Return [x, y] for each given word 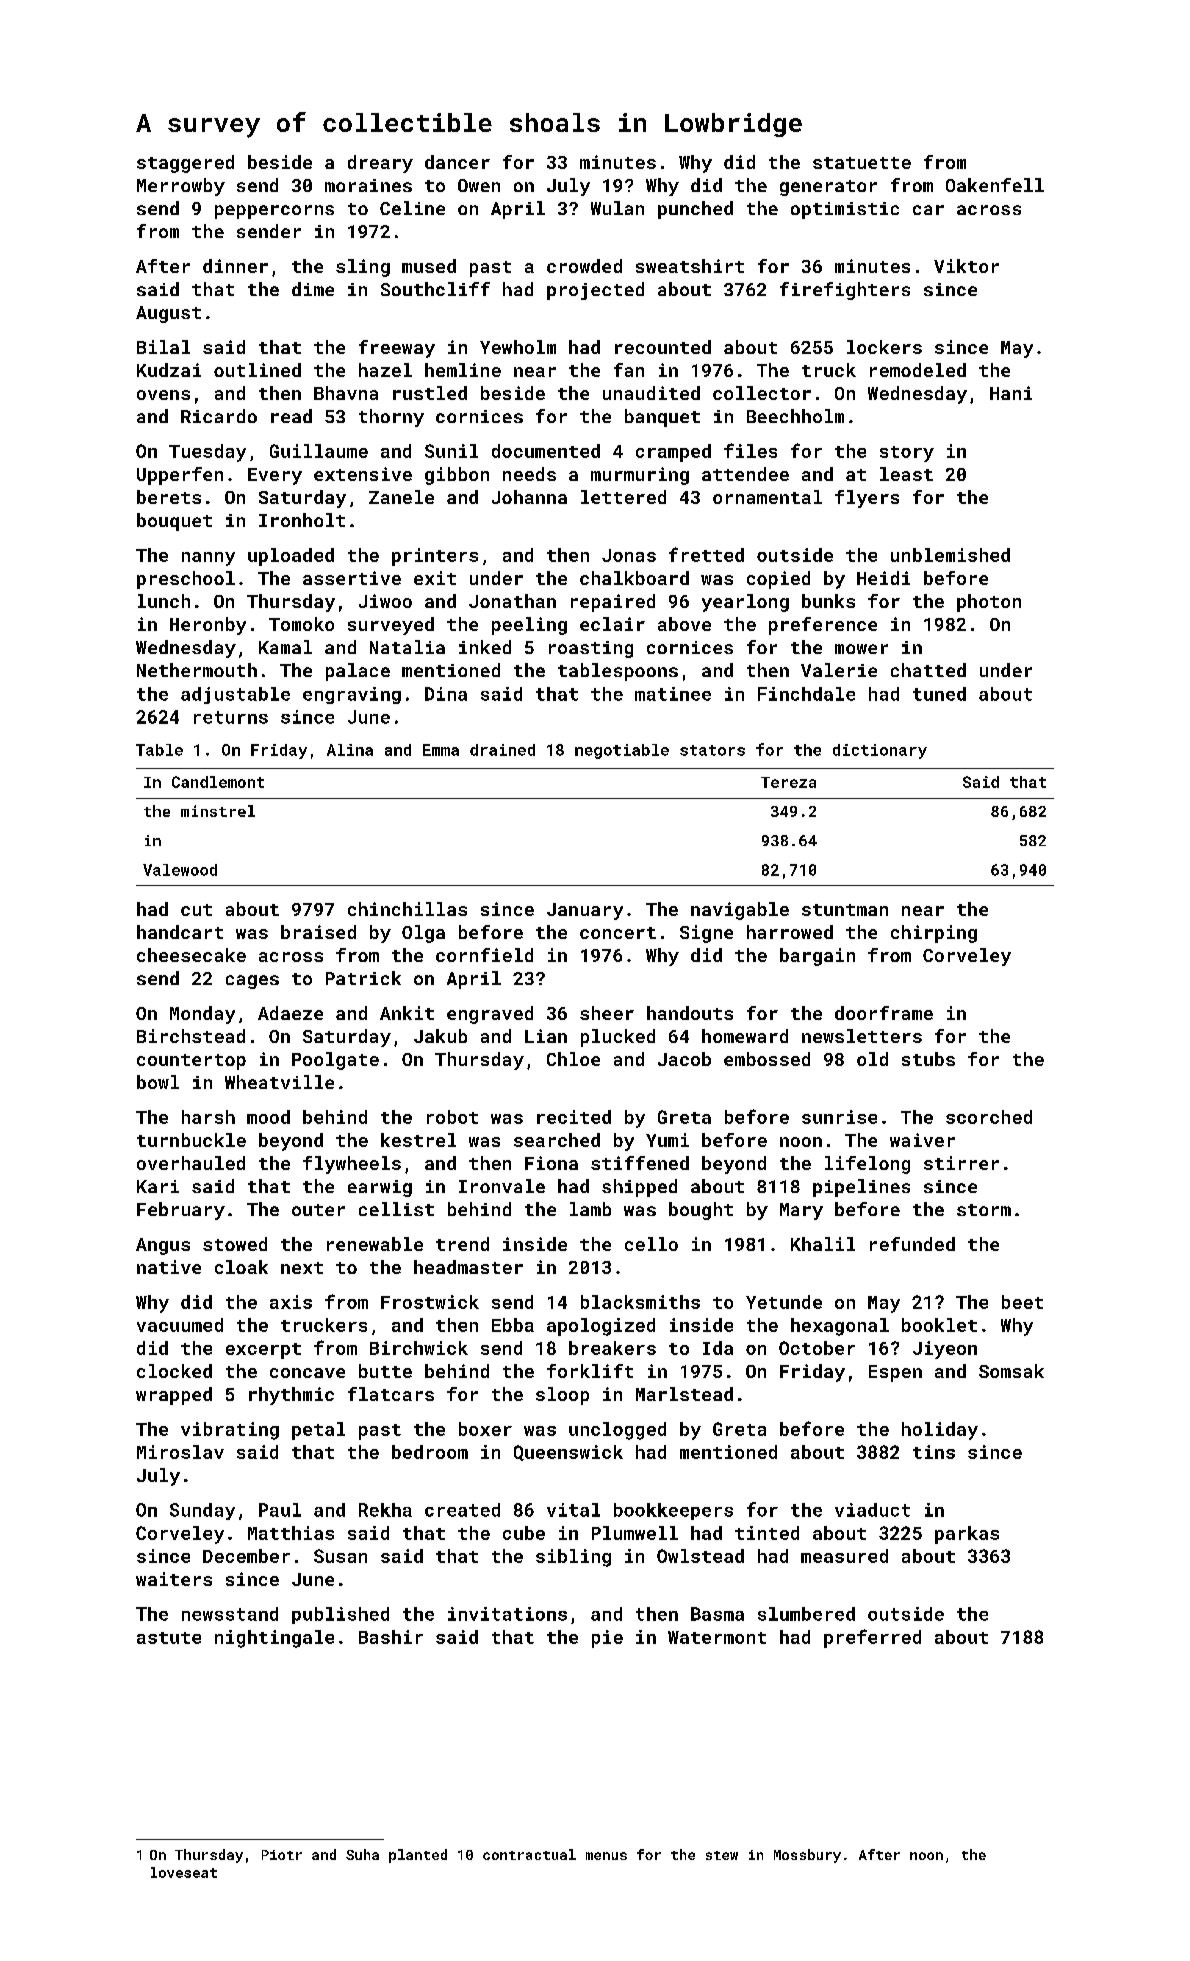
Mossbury [807, 1856]
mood [268, 1117]
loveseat [184, 1872]
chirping [934, 934]
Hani [1011, 393]
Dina [446, 694]
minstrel [218, 811]
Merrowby [181, 187]
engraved [490, 1015]
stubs [928, 1059]
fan [629, 370]
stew [722, 1855]
